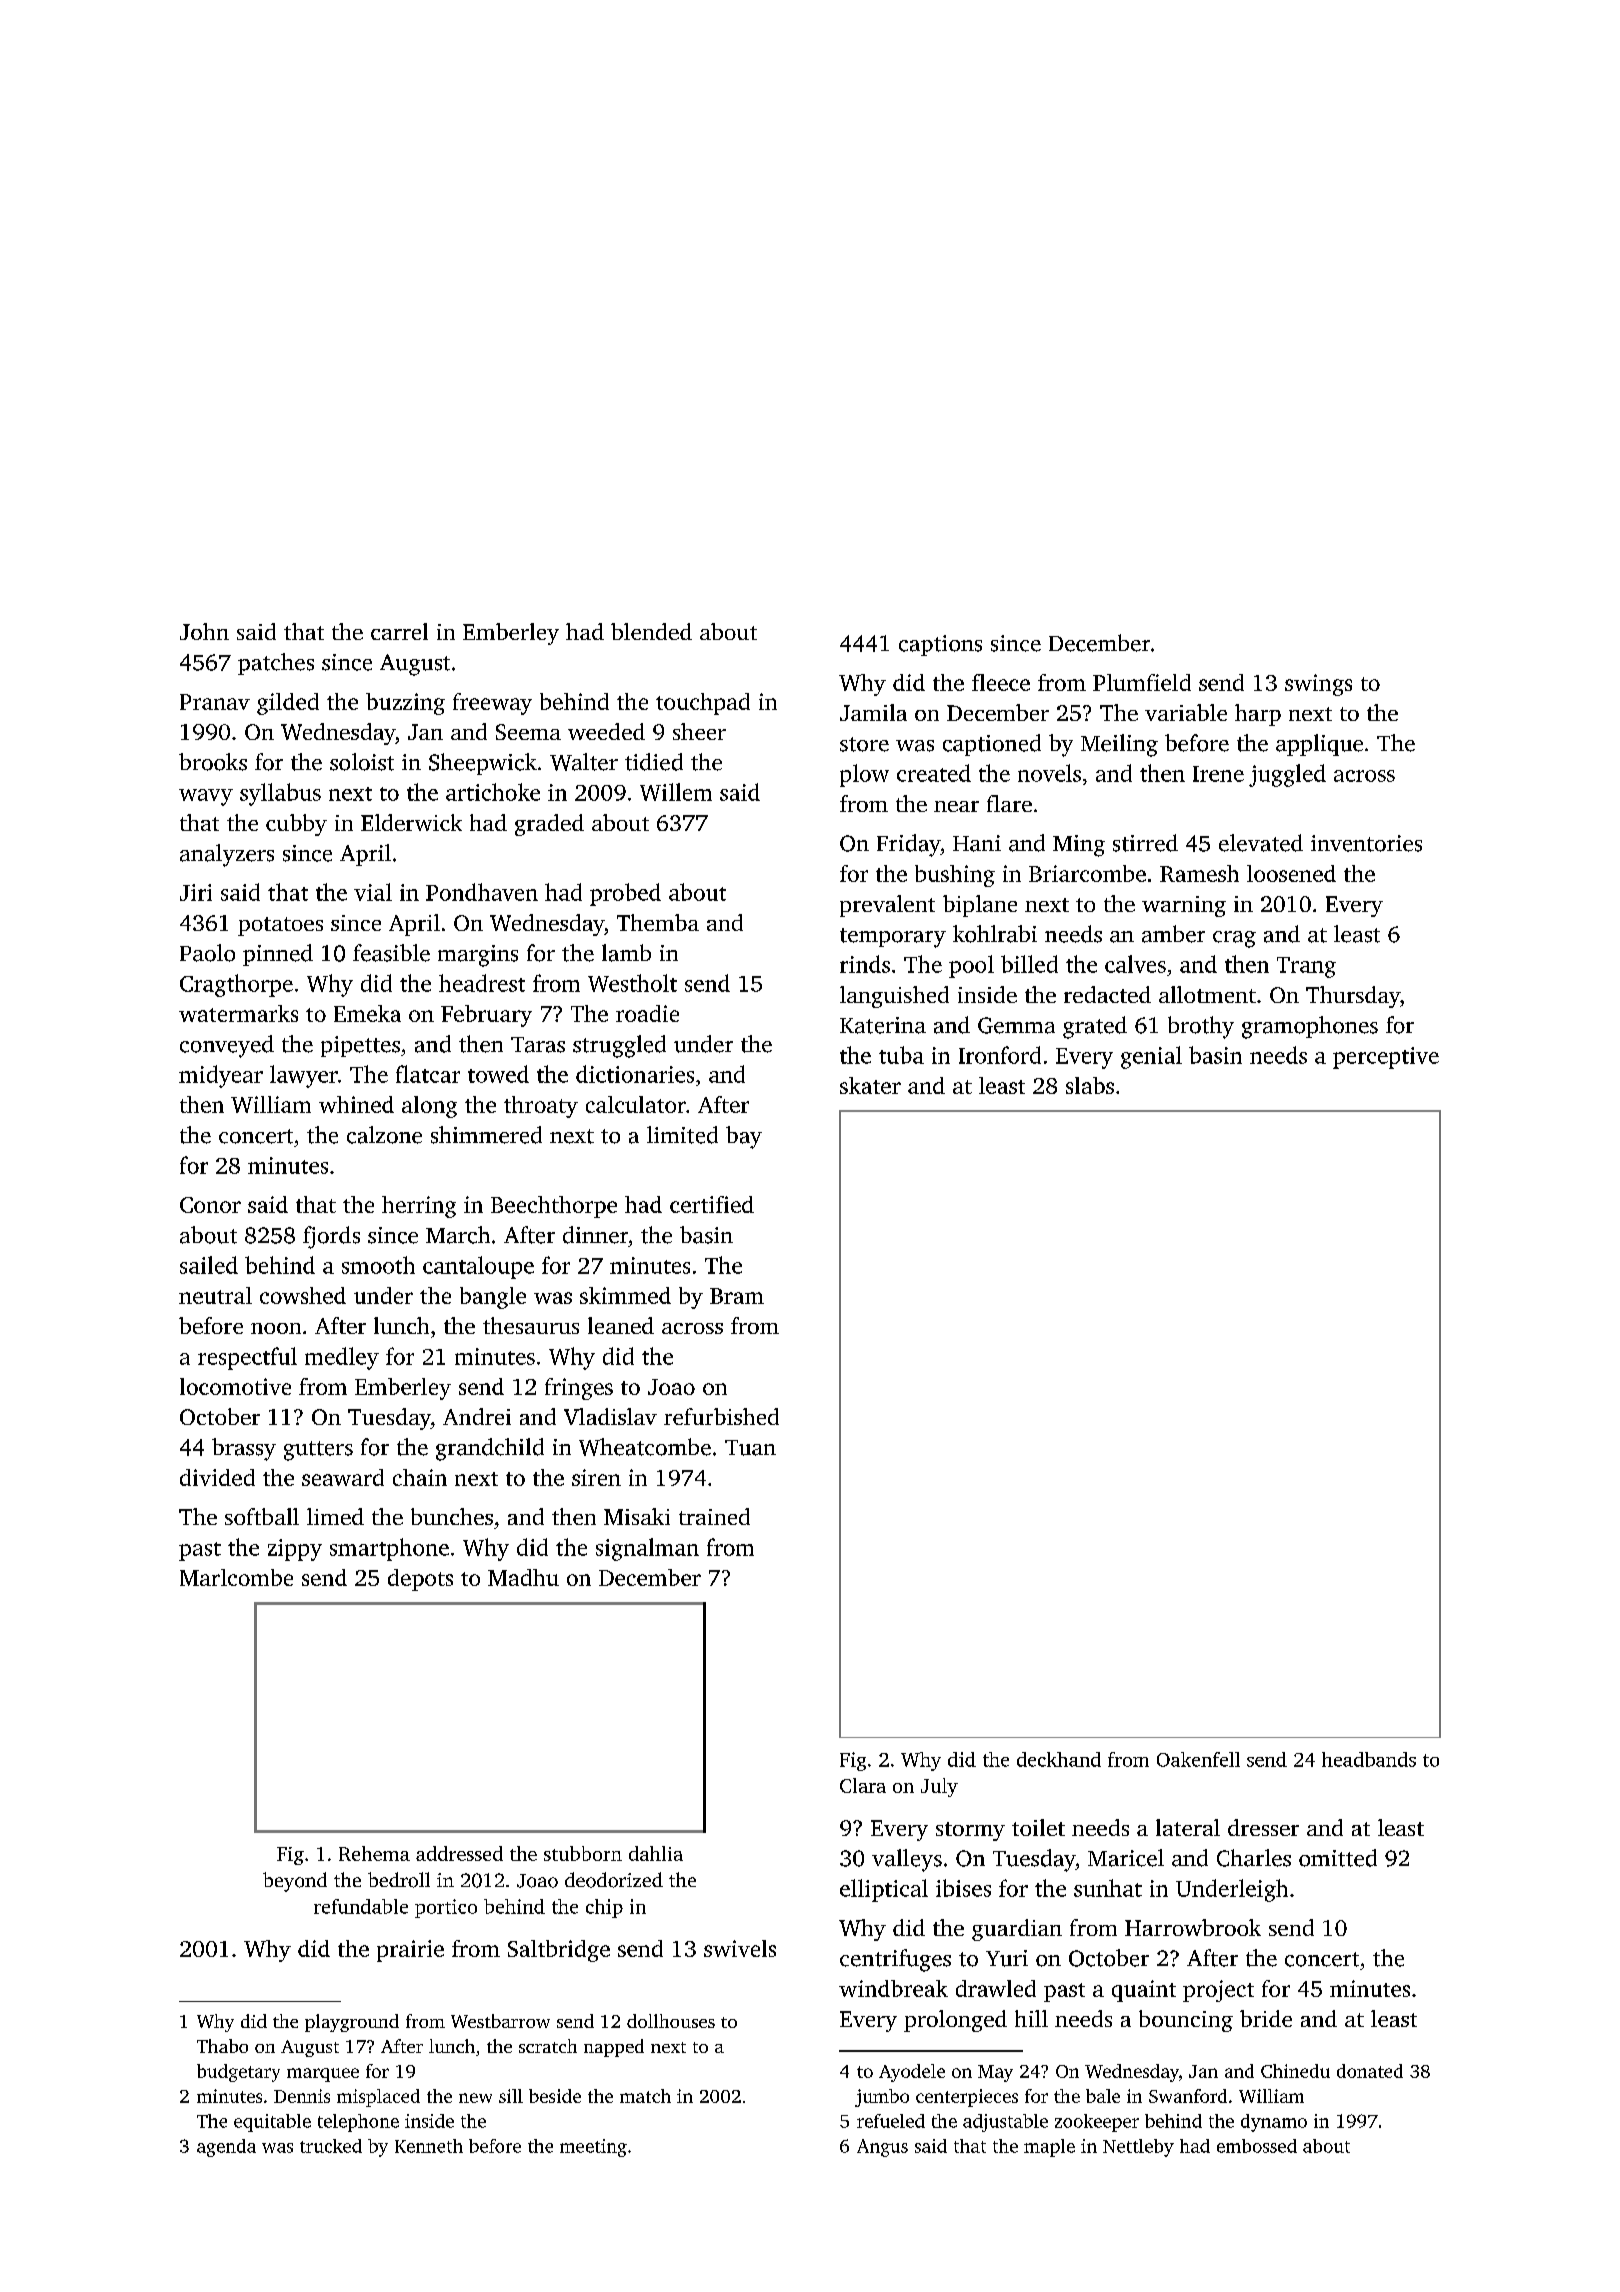  I want to click on Pranav, so click(215, 702).
